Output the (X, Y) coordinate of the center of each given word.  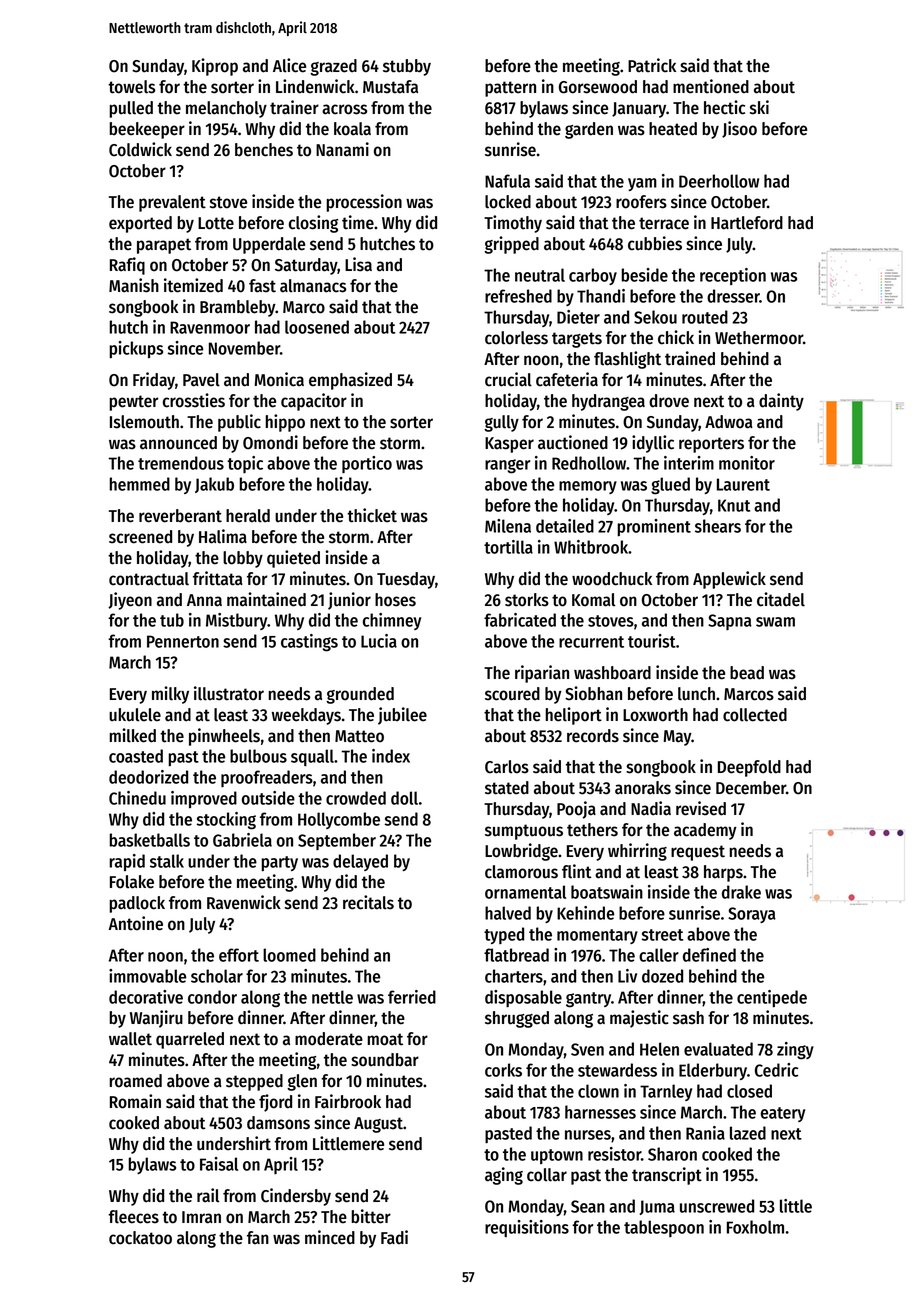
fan (258, 1237)
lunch (696, 694)
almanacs (313, 286)
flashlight (627, 360)
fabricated (520, 620)
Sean (588, 1206)
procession (364, 203)
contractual (149, 579)
